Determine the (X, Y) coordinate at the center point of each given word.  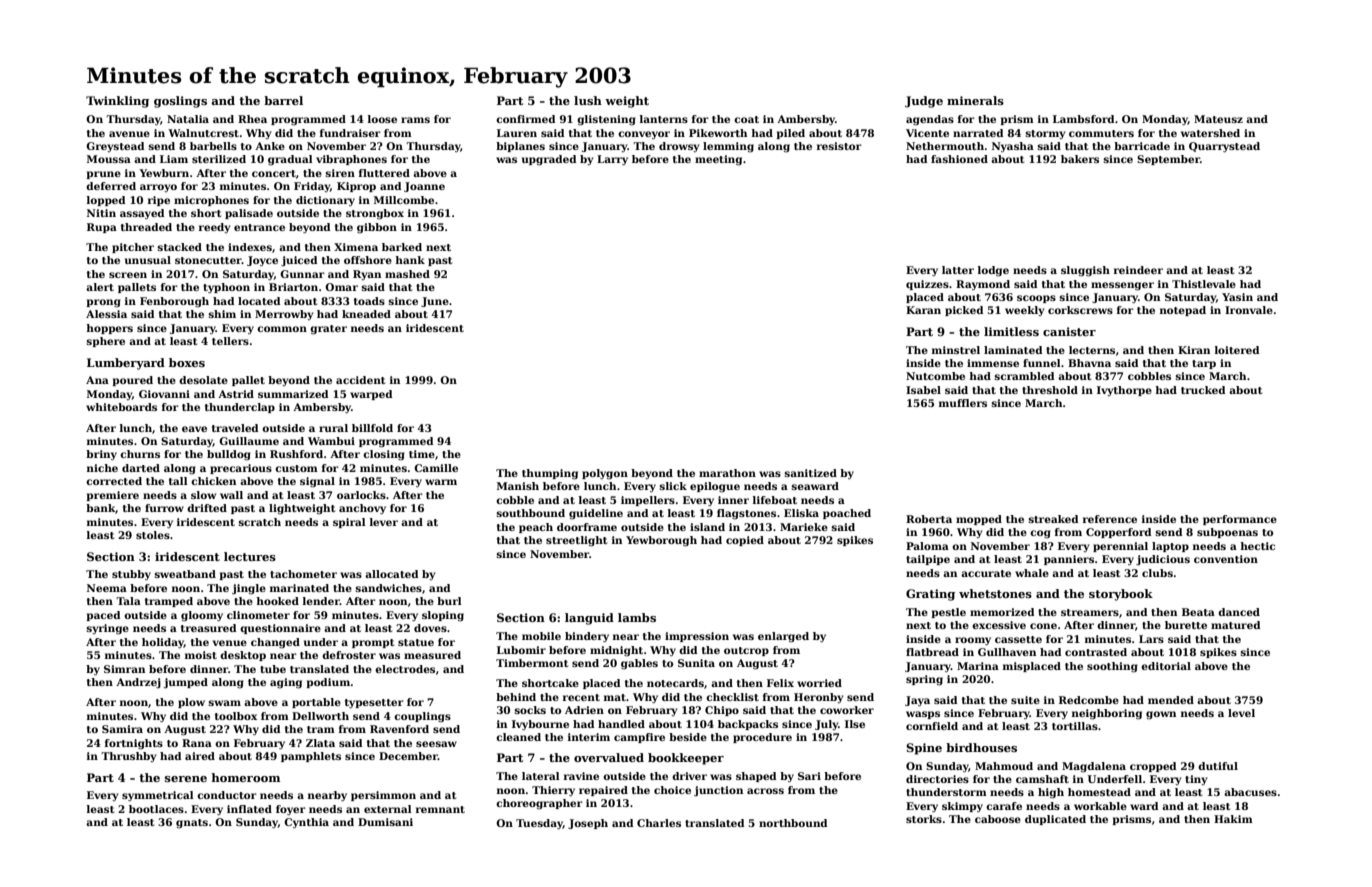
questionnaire (280, 629)
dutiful (1218, 766)
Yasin (1237, 297)
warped (371, 395)
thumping (550, 474)
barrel (283, 100)
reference (1110, 519)
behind (516, 697)
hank (410, 260)
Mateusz (1218, 119)
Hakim (1233, 819)
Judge (924, 102)
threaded (146, 227)
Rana (197, 743)
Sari (809, 776)
